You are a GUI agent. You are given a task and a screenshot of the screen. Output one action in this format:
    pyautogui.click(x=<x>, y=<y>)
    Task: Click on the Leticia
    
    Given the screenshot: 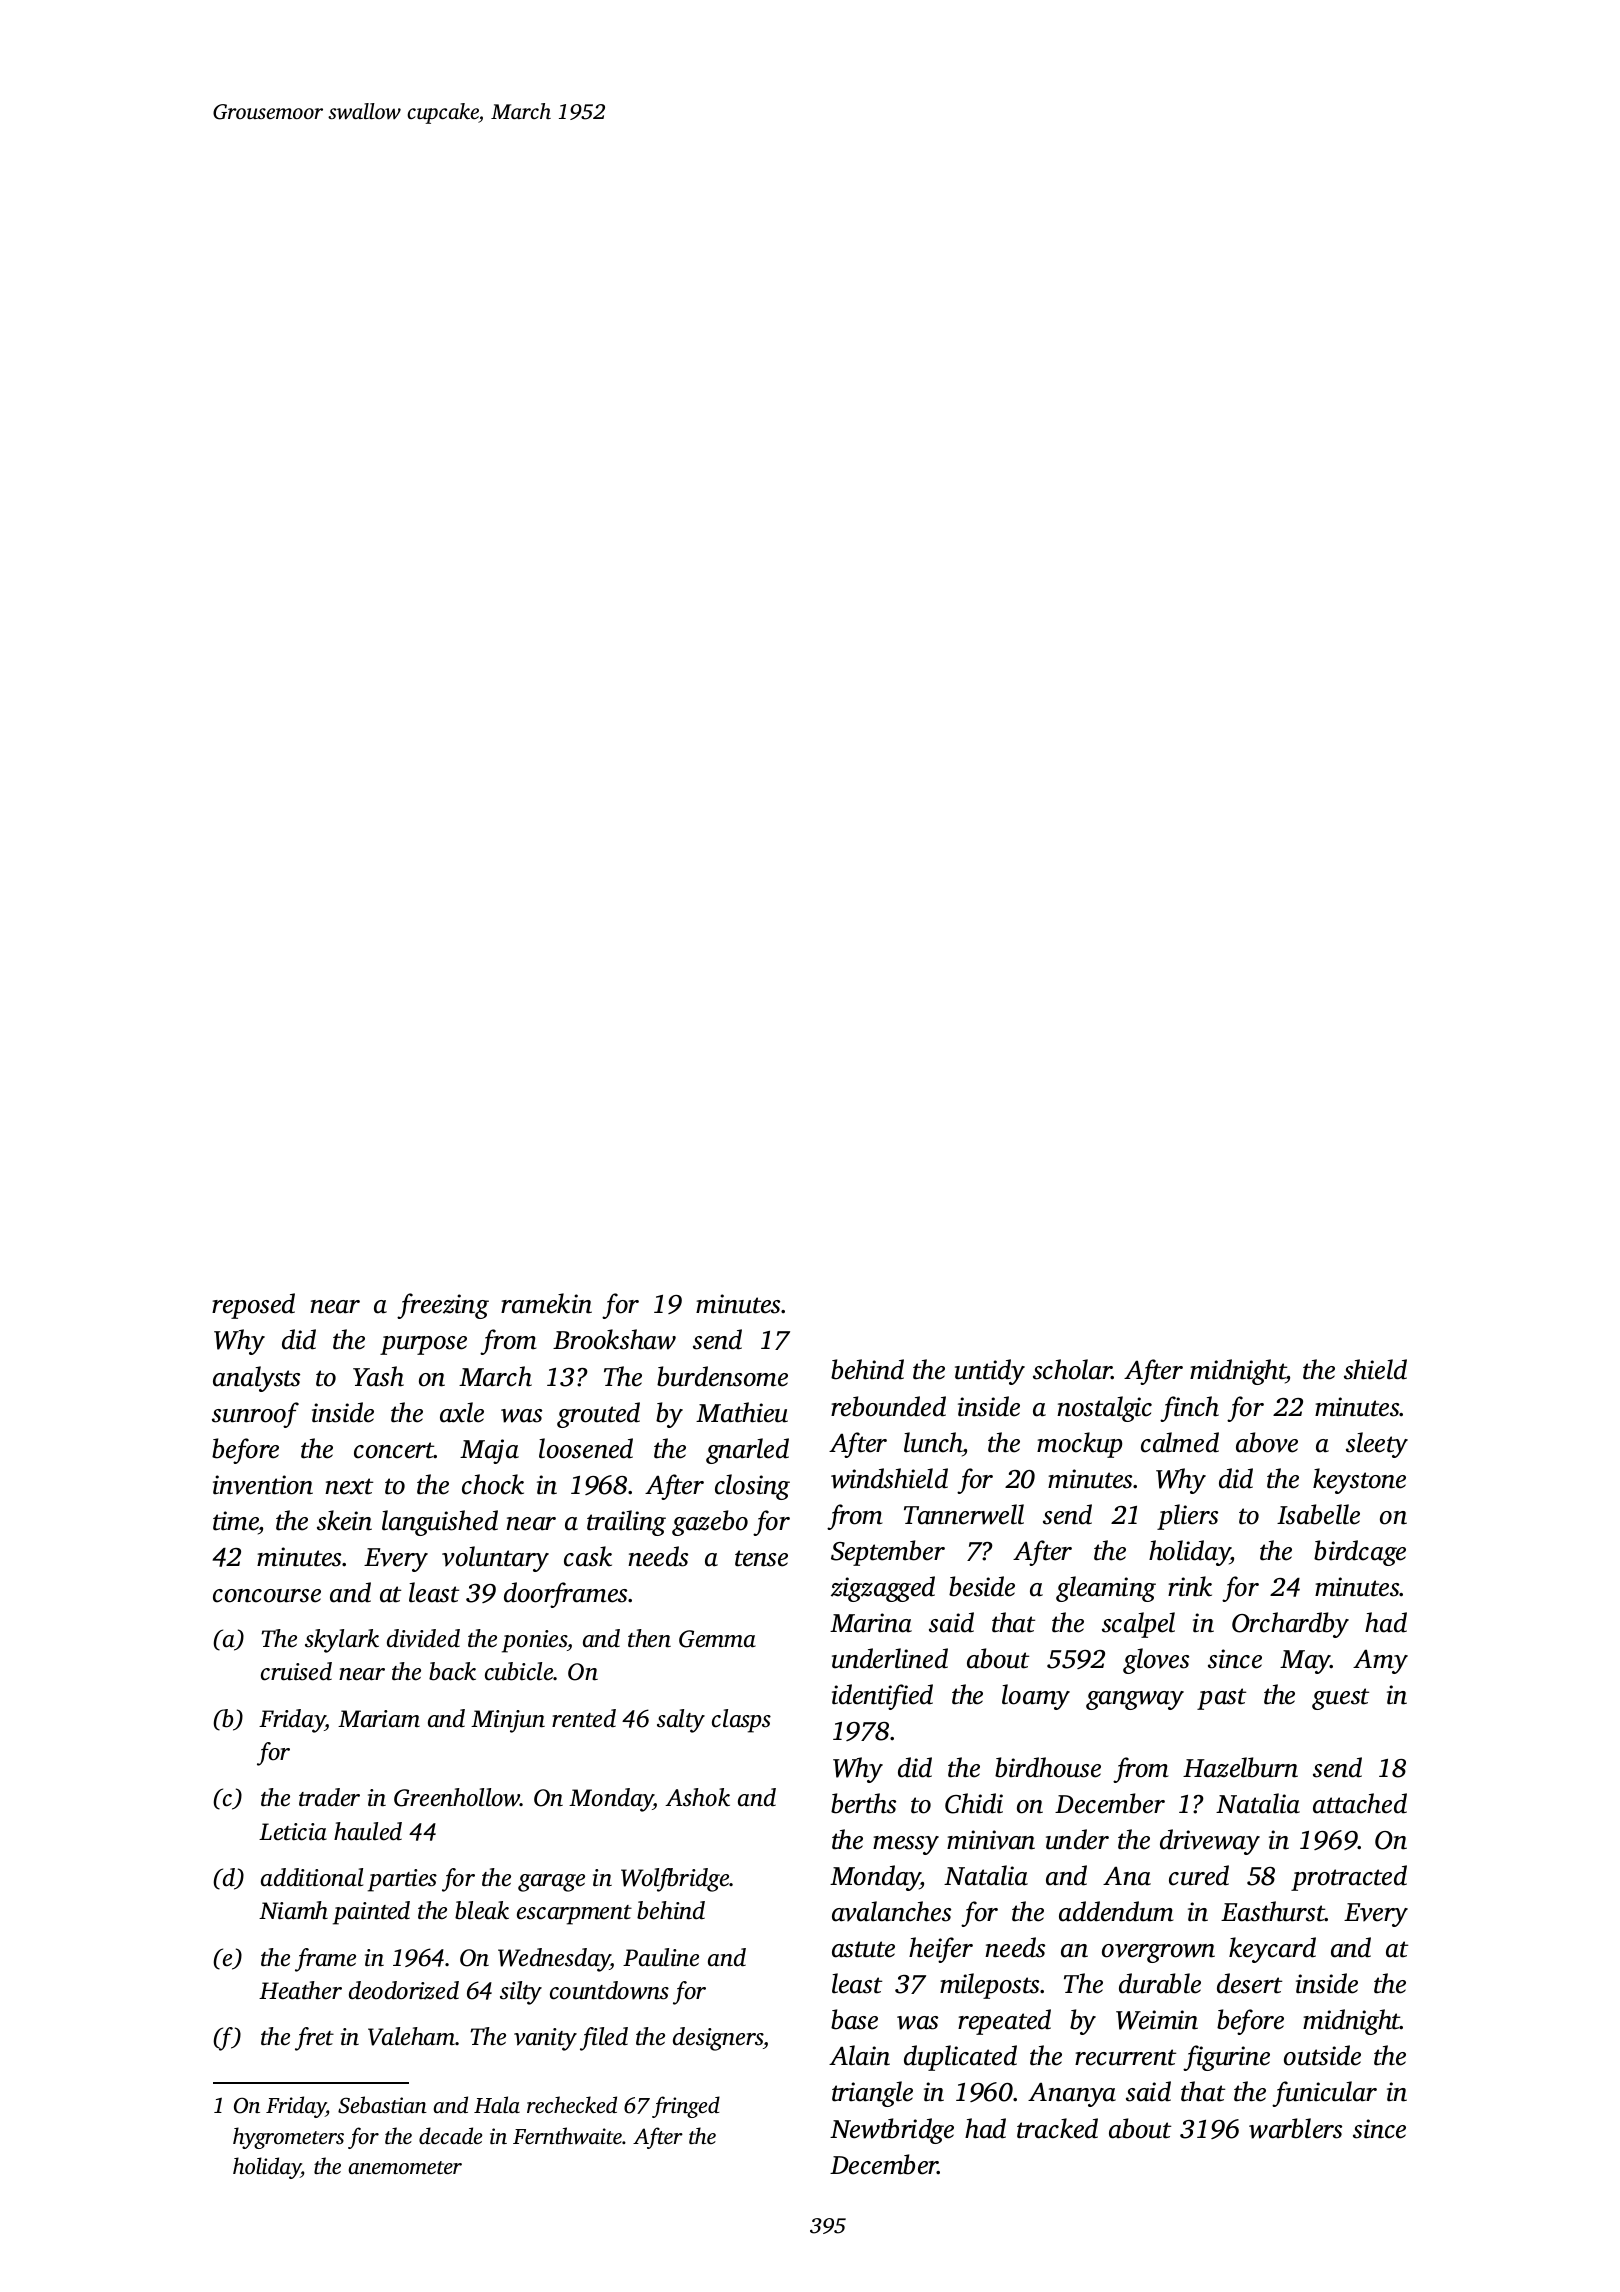 What is the action you would take?
    pyautogui.click(x=293, y=1832)
